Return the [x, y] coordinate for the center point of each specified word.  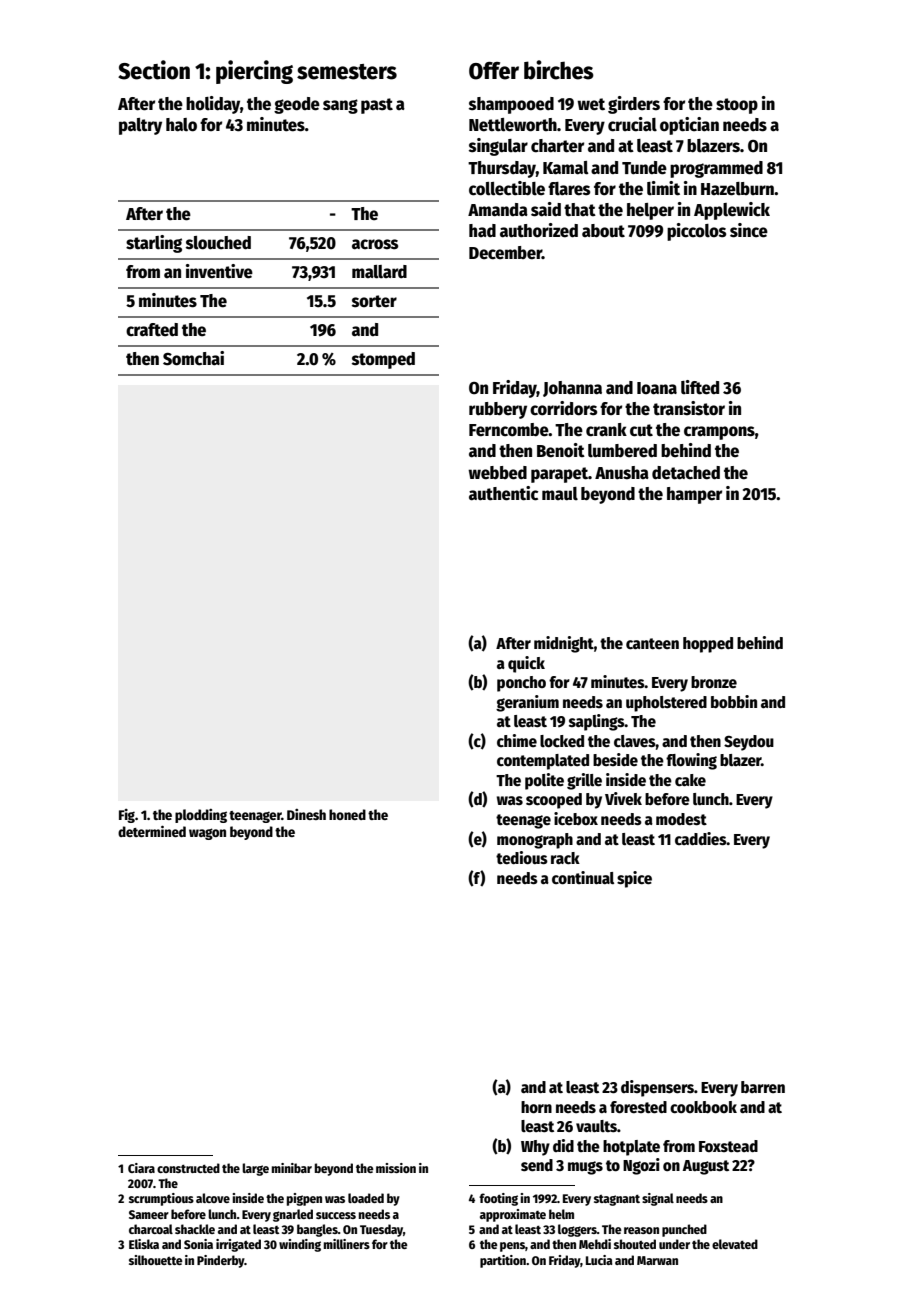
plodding [201, 816]
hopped [708, 645]
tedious [522, 858]
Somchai [193, 358]
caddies [701, 839]
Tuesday [381, 1230]
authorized [539, 230]
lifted [700, 387]
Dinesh [306, 814]
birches [559, 70]
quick [526, 664]
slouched [218, 243]
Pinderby [221, 1261]
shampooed [511, 105]
